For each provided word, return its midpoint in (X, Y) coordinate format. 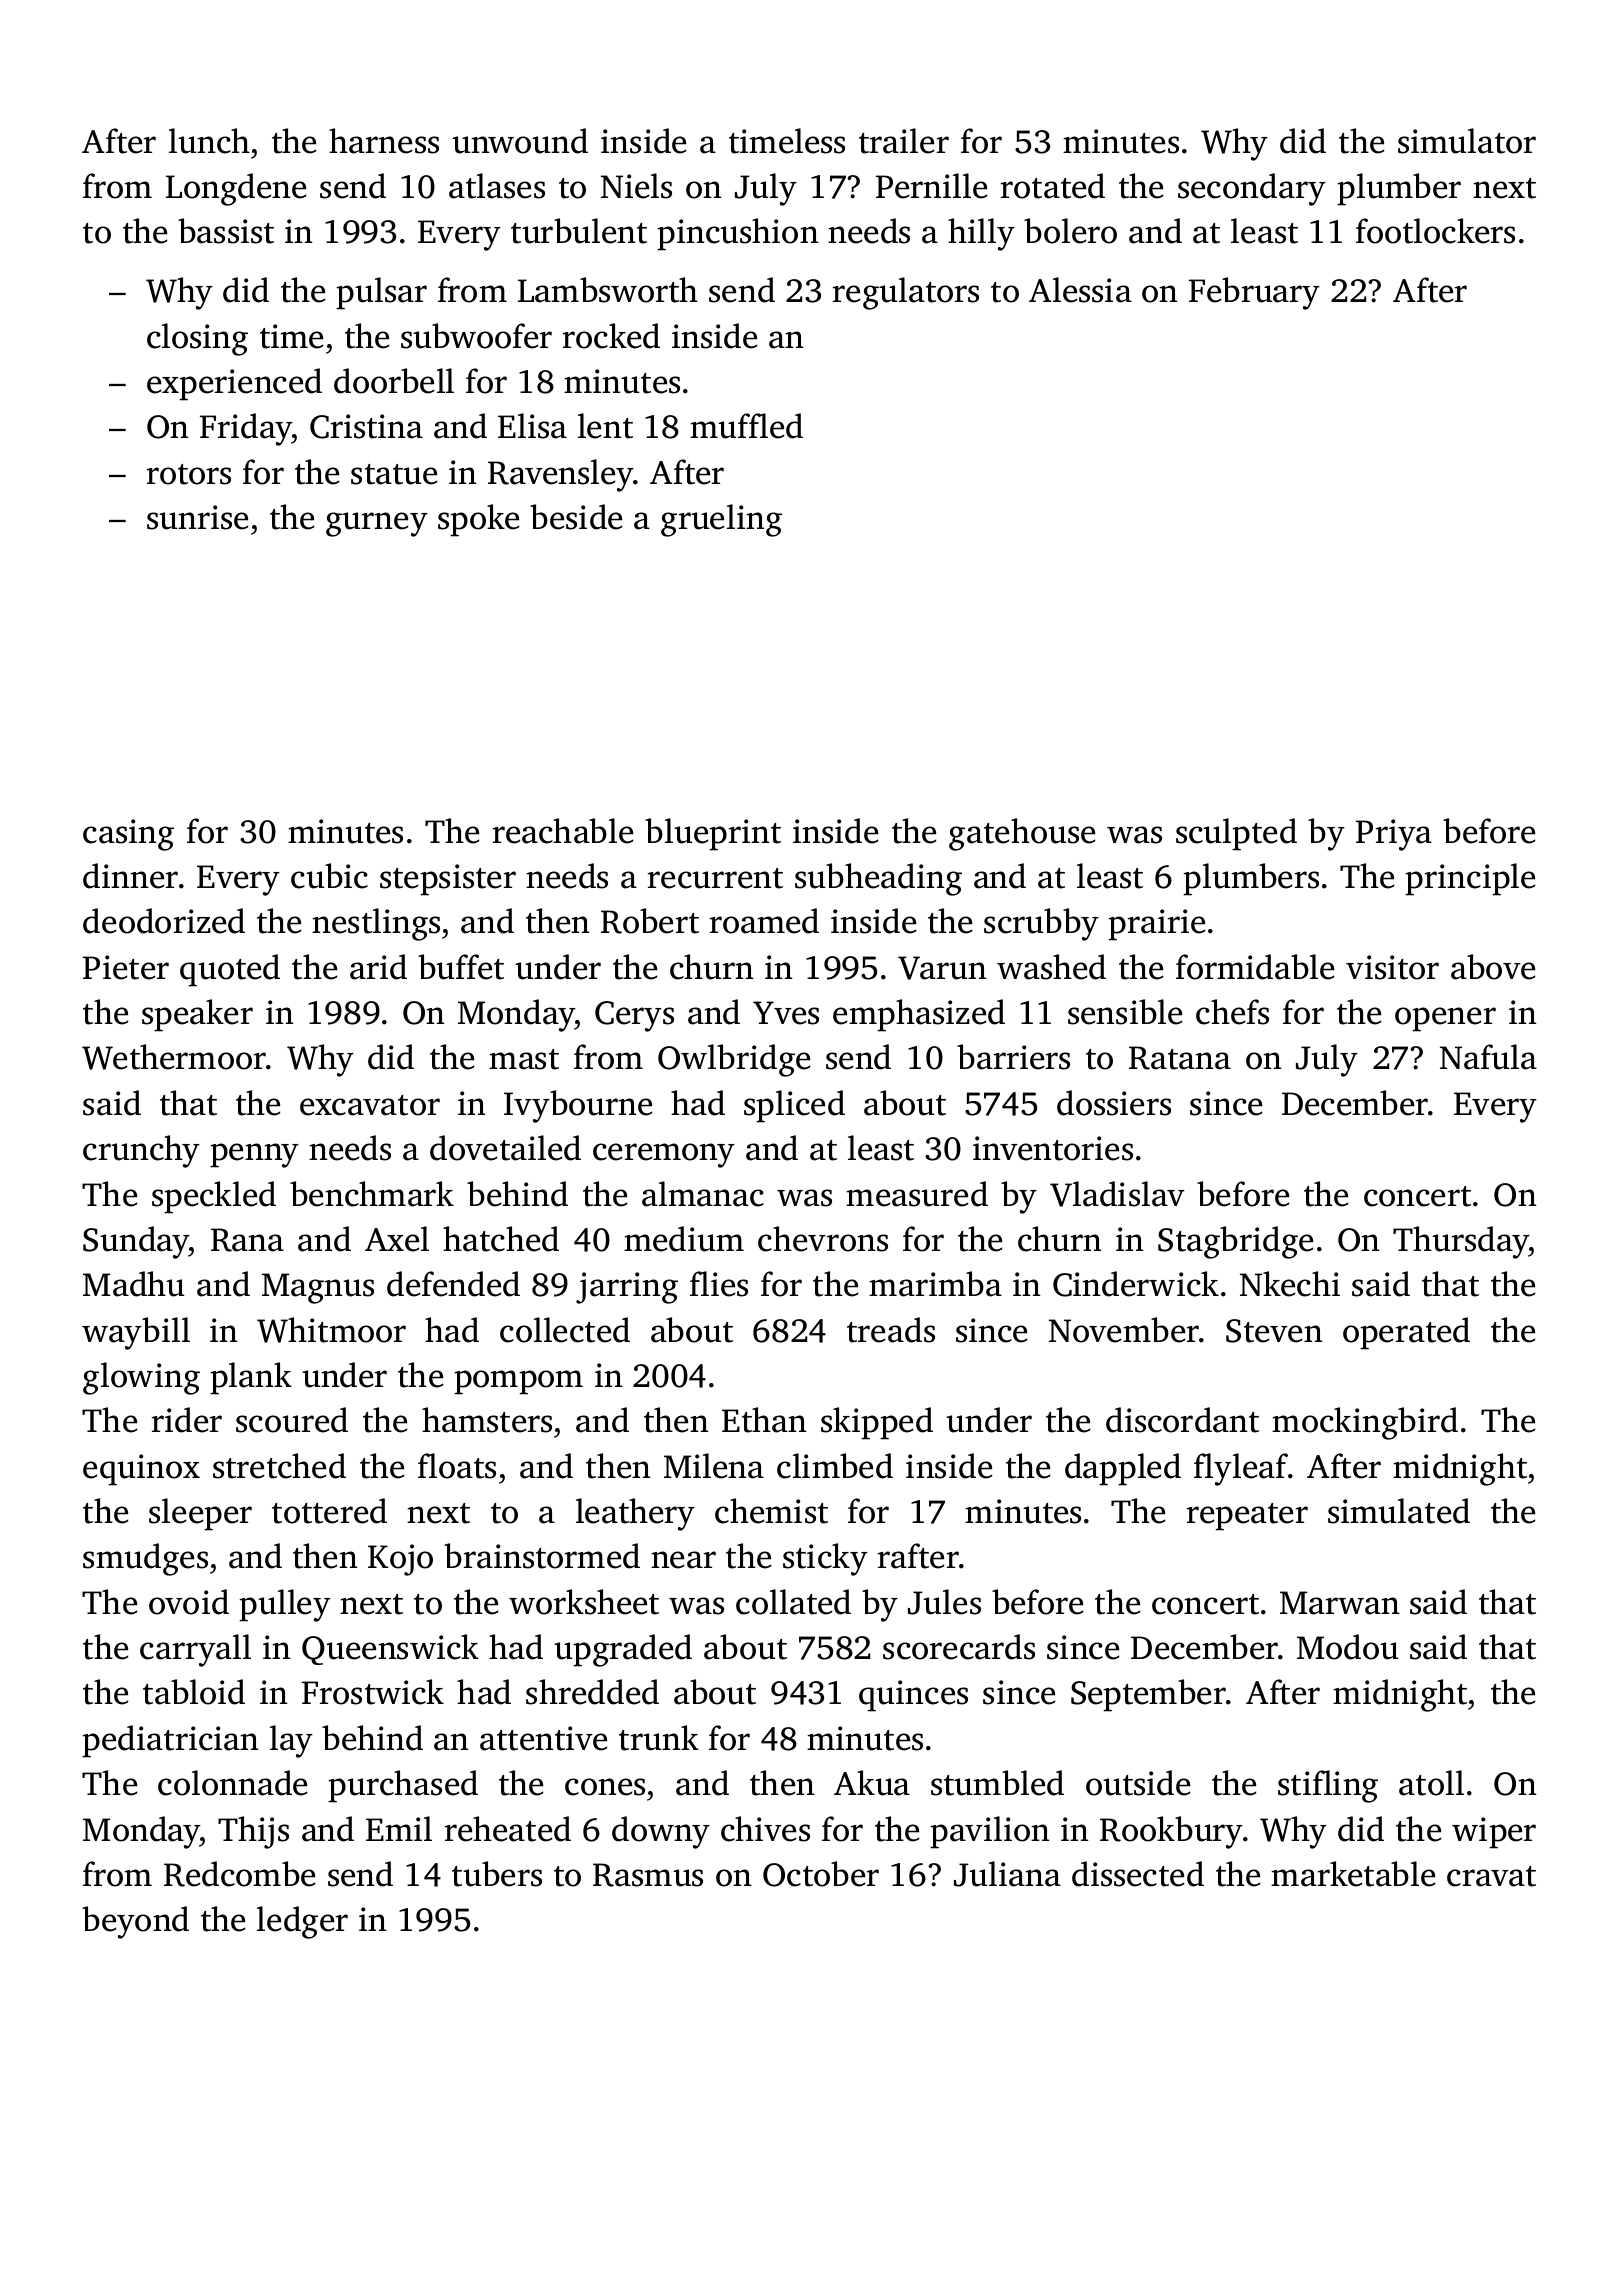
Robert (650, 921)
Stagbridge (1235, 1242)
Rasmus (648, 1875)
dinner (130, 876)
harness (384, 141)
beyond (135, 1922)
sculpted (1236, 834)
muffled (746, 426)
